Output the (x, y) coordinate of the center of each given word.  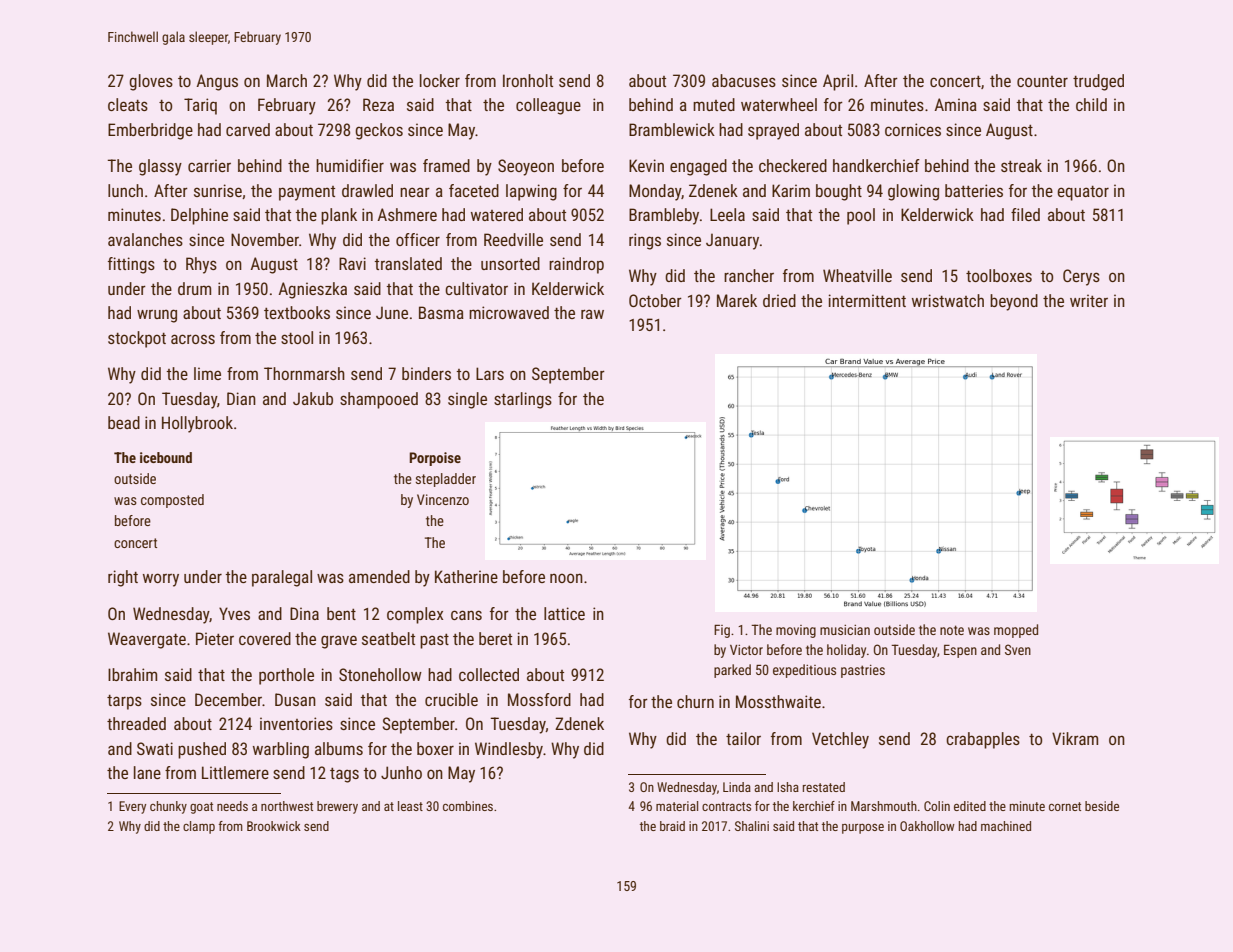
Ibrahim (132, 674)
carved (248, 129)
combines (468, 806)
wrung (157, 316)
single (467, 400)
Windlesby (509, 750)
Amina (955, 104)
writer (1089, 300)
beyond (1014, 302)
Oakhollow (927, 826)
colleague (548, 106)
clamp (199, 827)
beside (1102, 806)
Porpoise (435, 459)
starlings (523, 400)
